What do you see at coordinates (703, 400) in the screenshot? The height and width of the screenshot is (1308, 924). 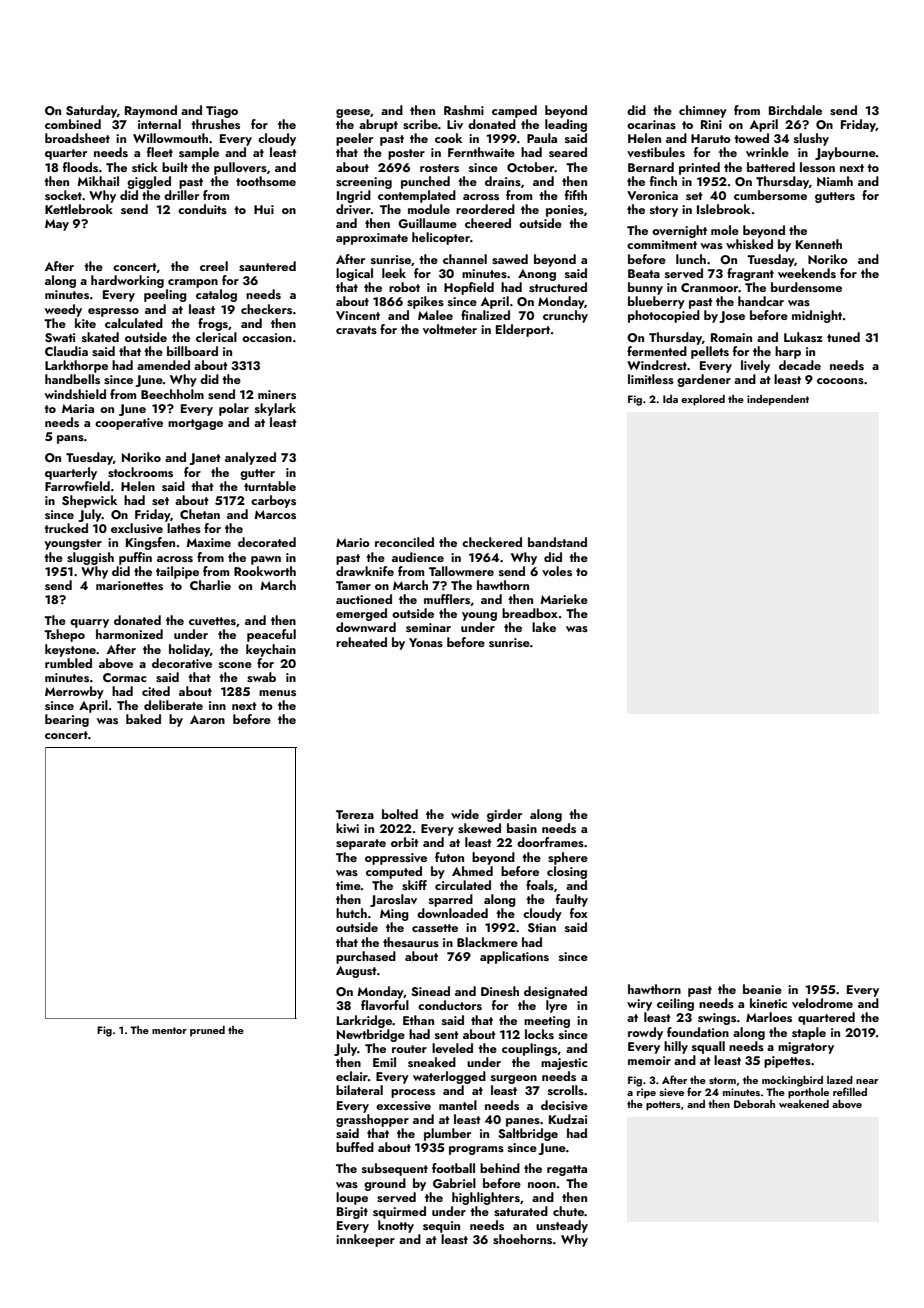 I see `explored` at bounding box center [703, 400].
